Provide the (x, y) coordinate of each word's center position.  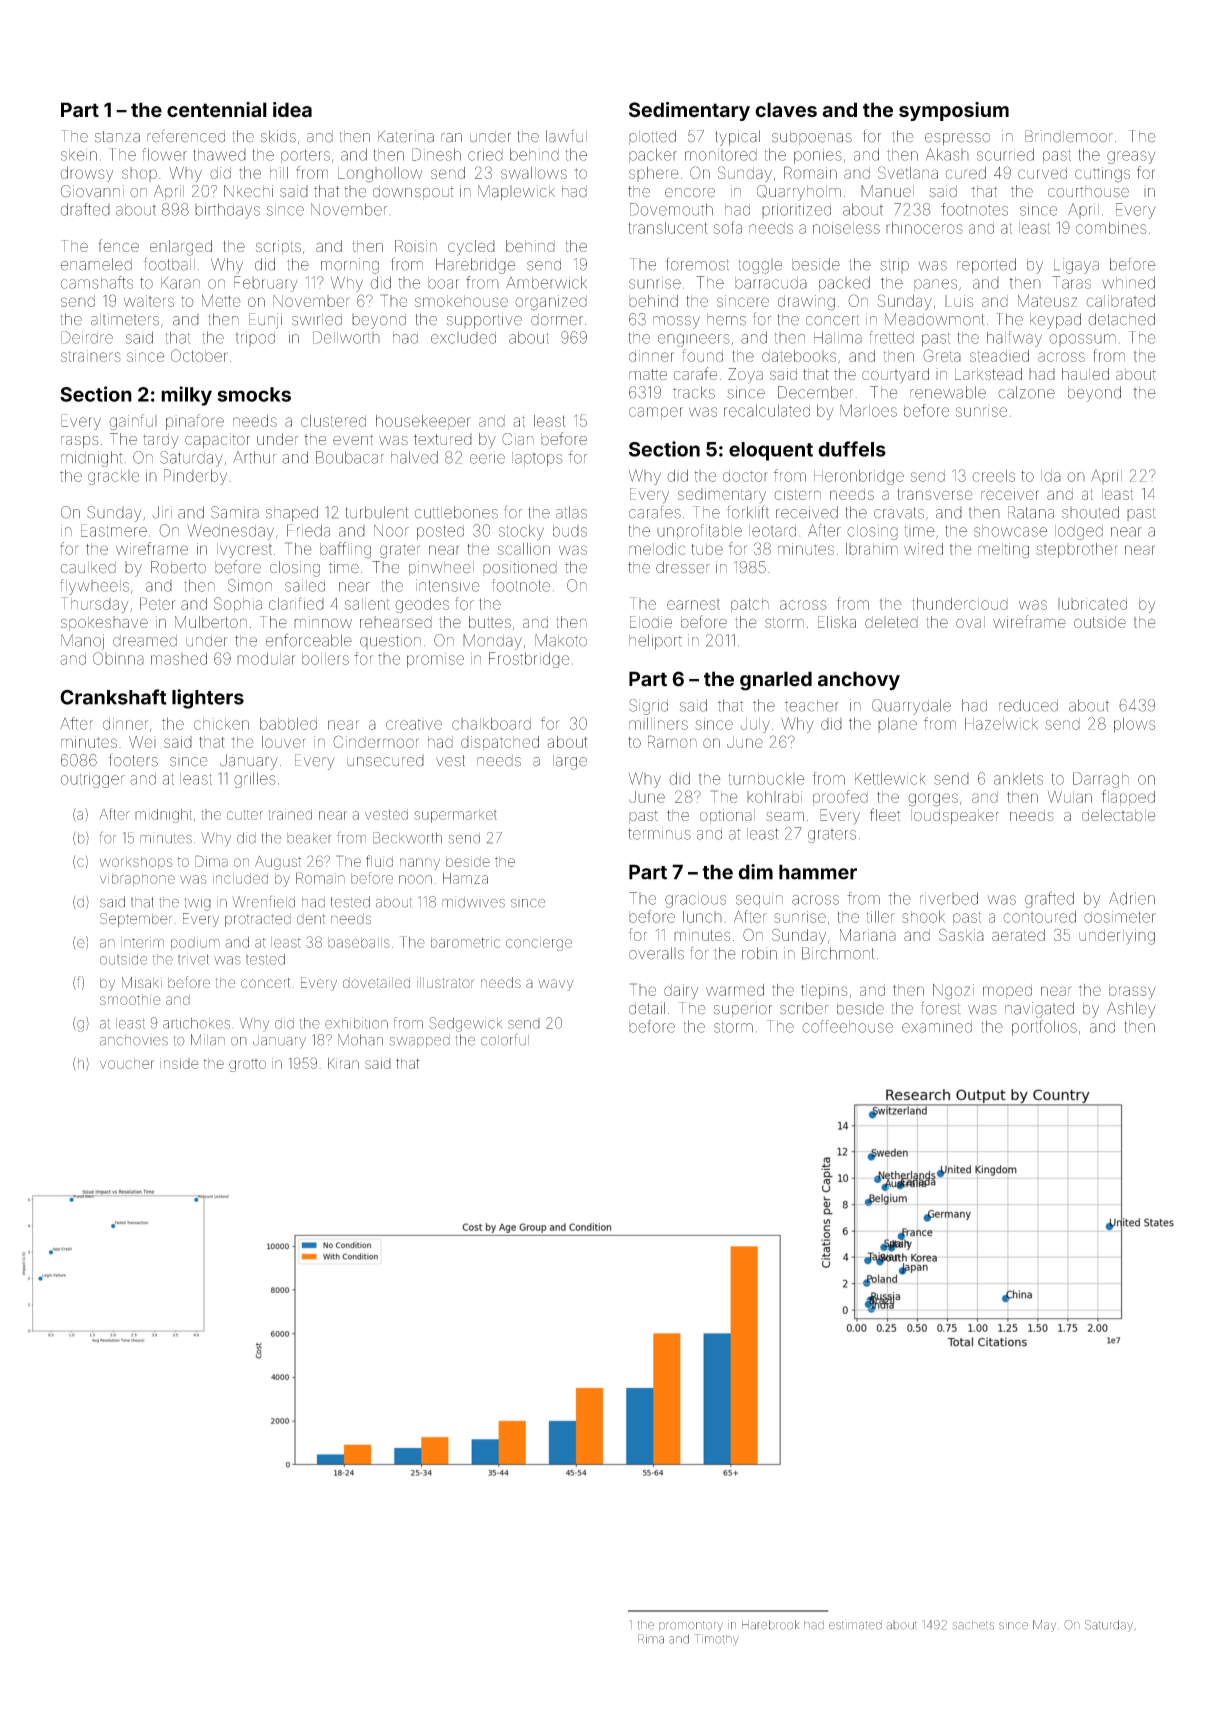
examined (937, 1027)
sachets (973, 1625)
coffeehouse (847, 1026)
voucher (127, 1063)
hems (726, 320)
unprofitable (699, 531)
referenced (186, 136)
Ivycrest (244, 550)
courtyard (895, 376)
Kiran (343, 1063)
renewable (948, 392)
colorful (505, 1039)
